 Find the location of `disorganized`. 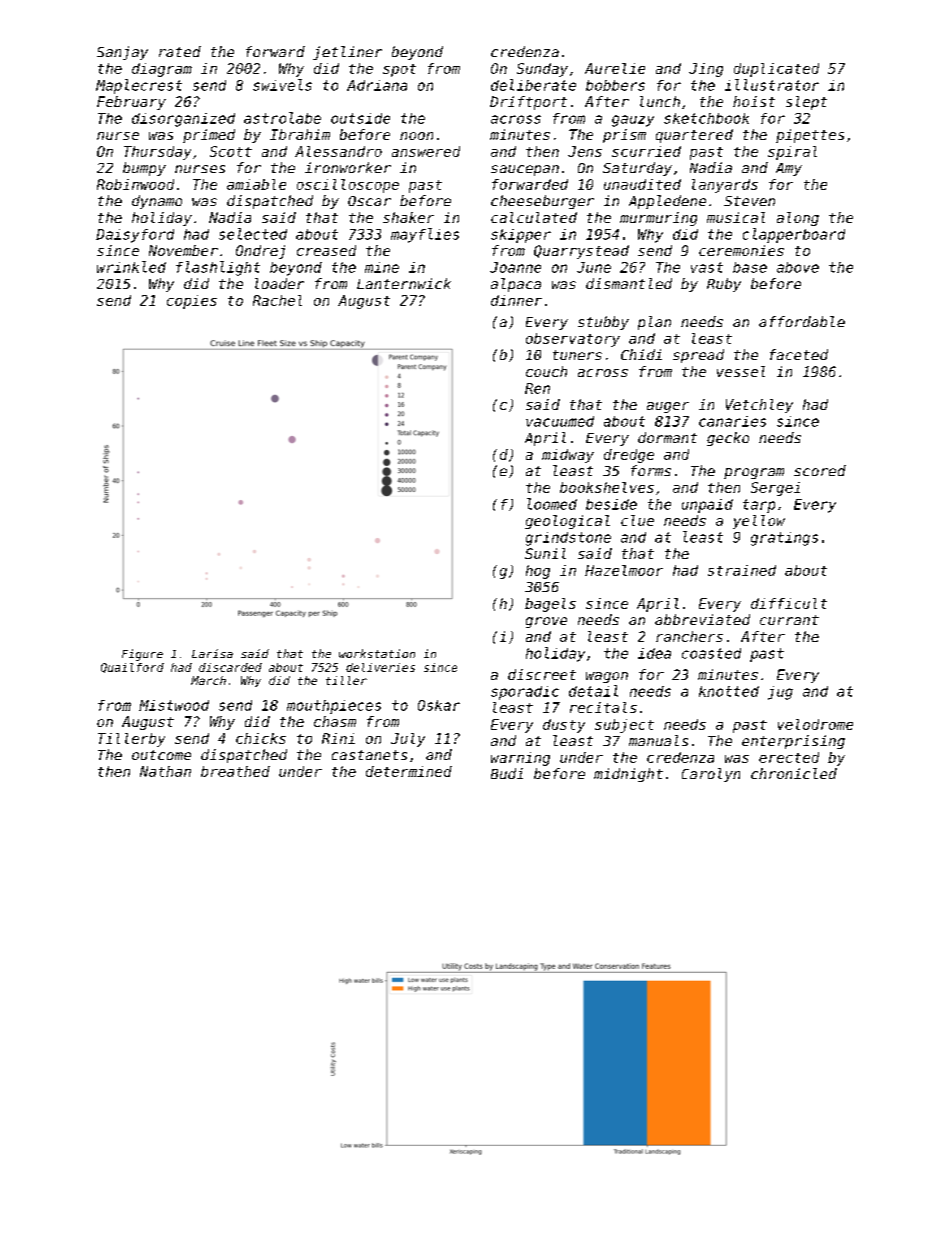

disorganized is located at coordinates (183, 120).
